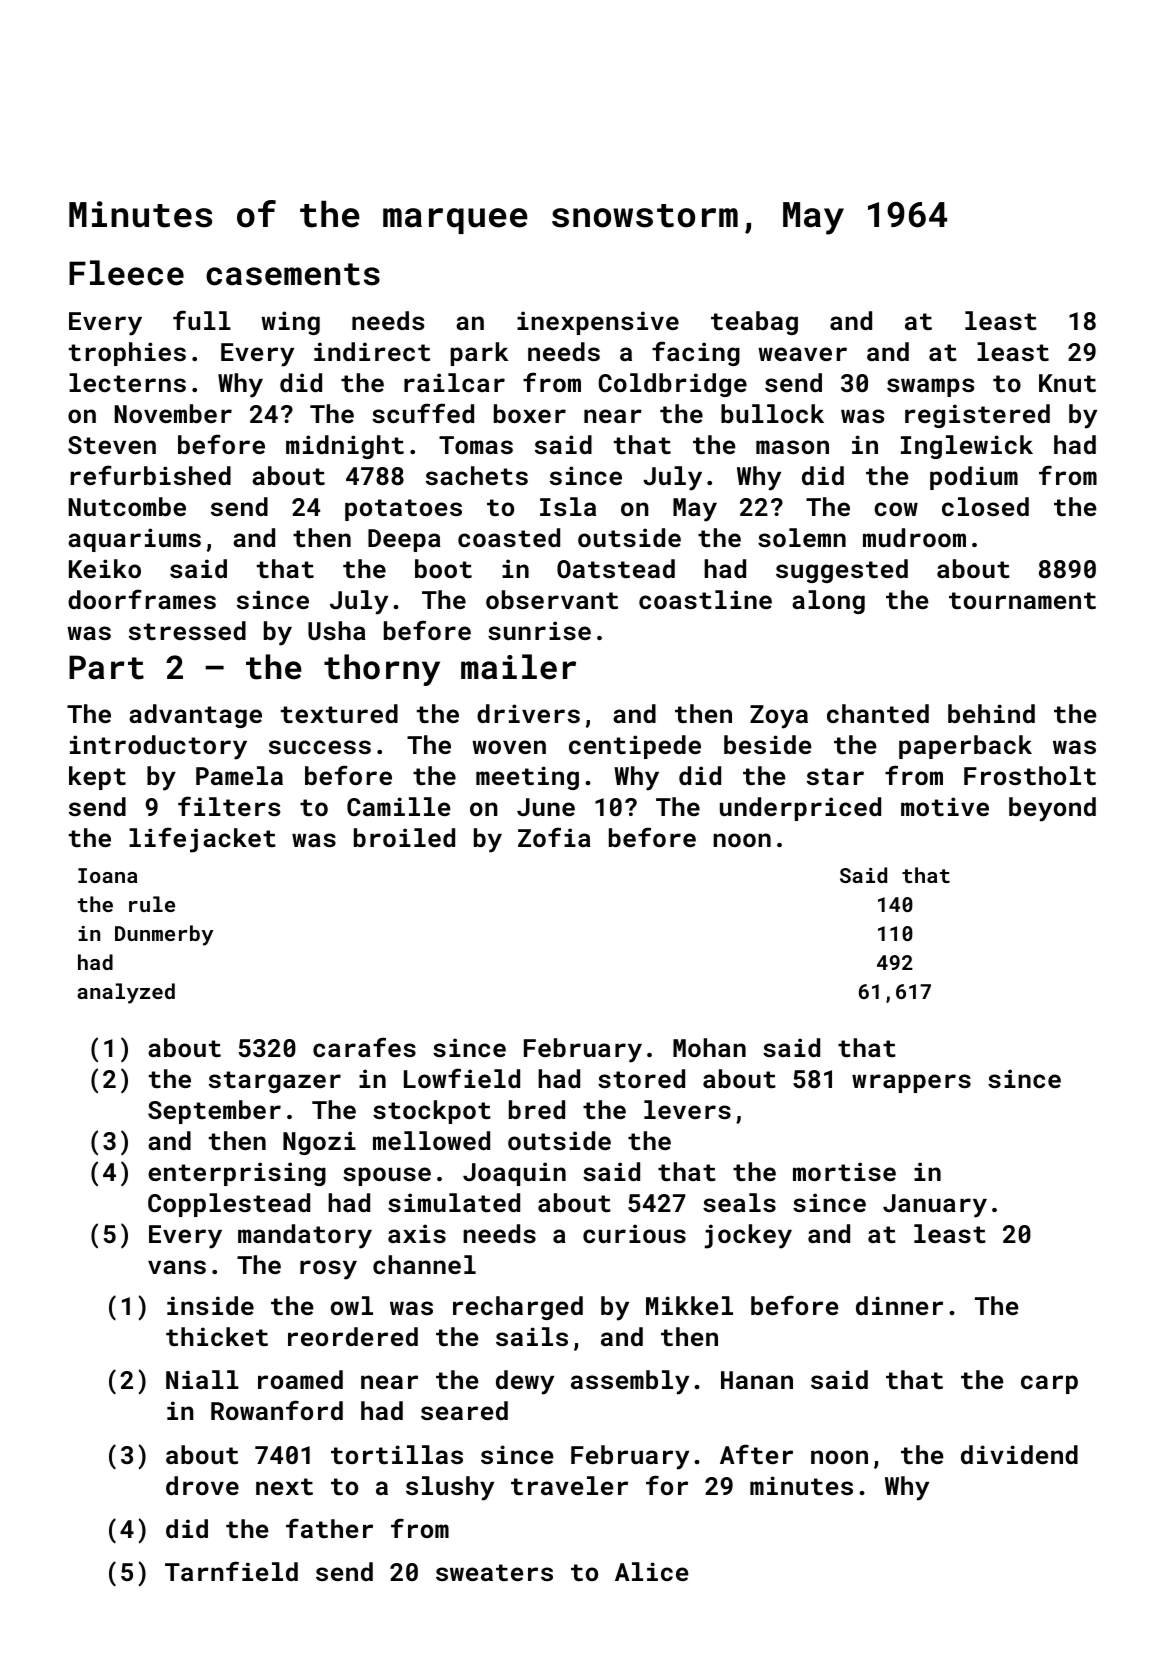  Describe the element at coordinates (454, 1202) in the document. I see `simulated` at that location.
